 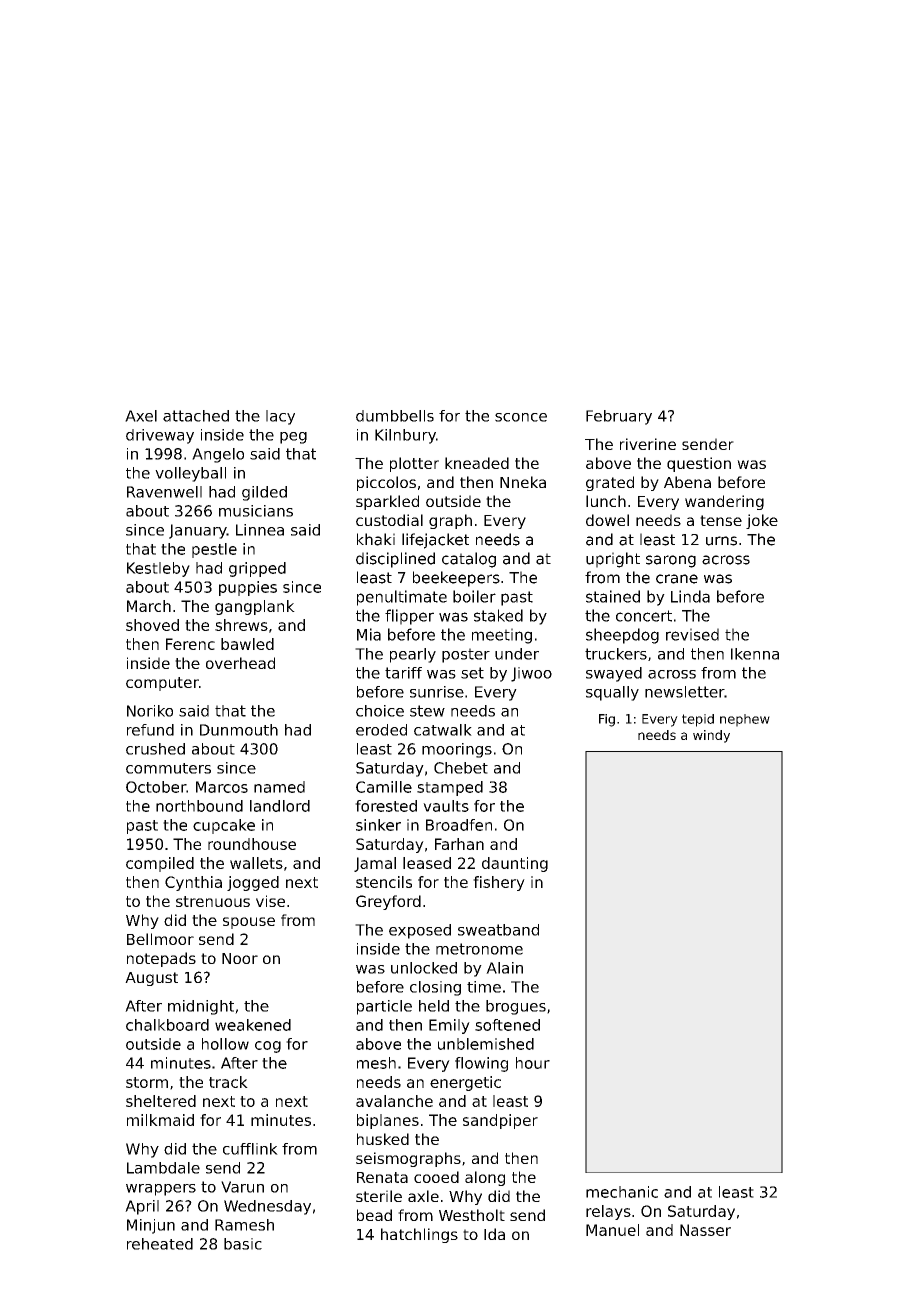 I want to click on brogues, so click(x=516, y=1007).
